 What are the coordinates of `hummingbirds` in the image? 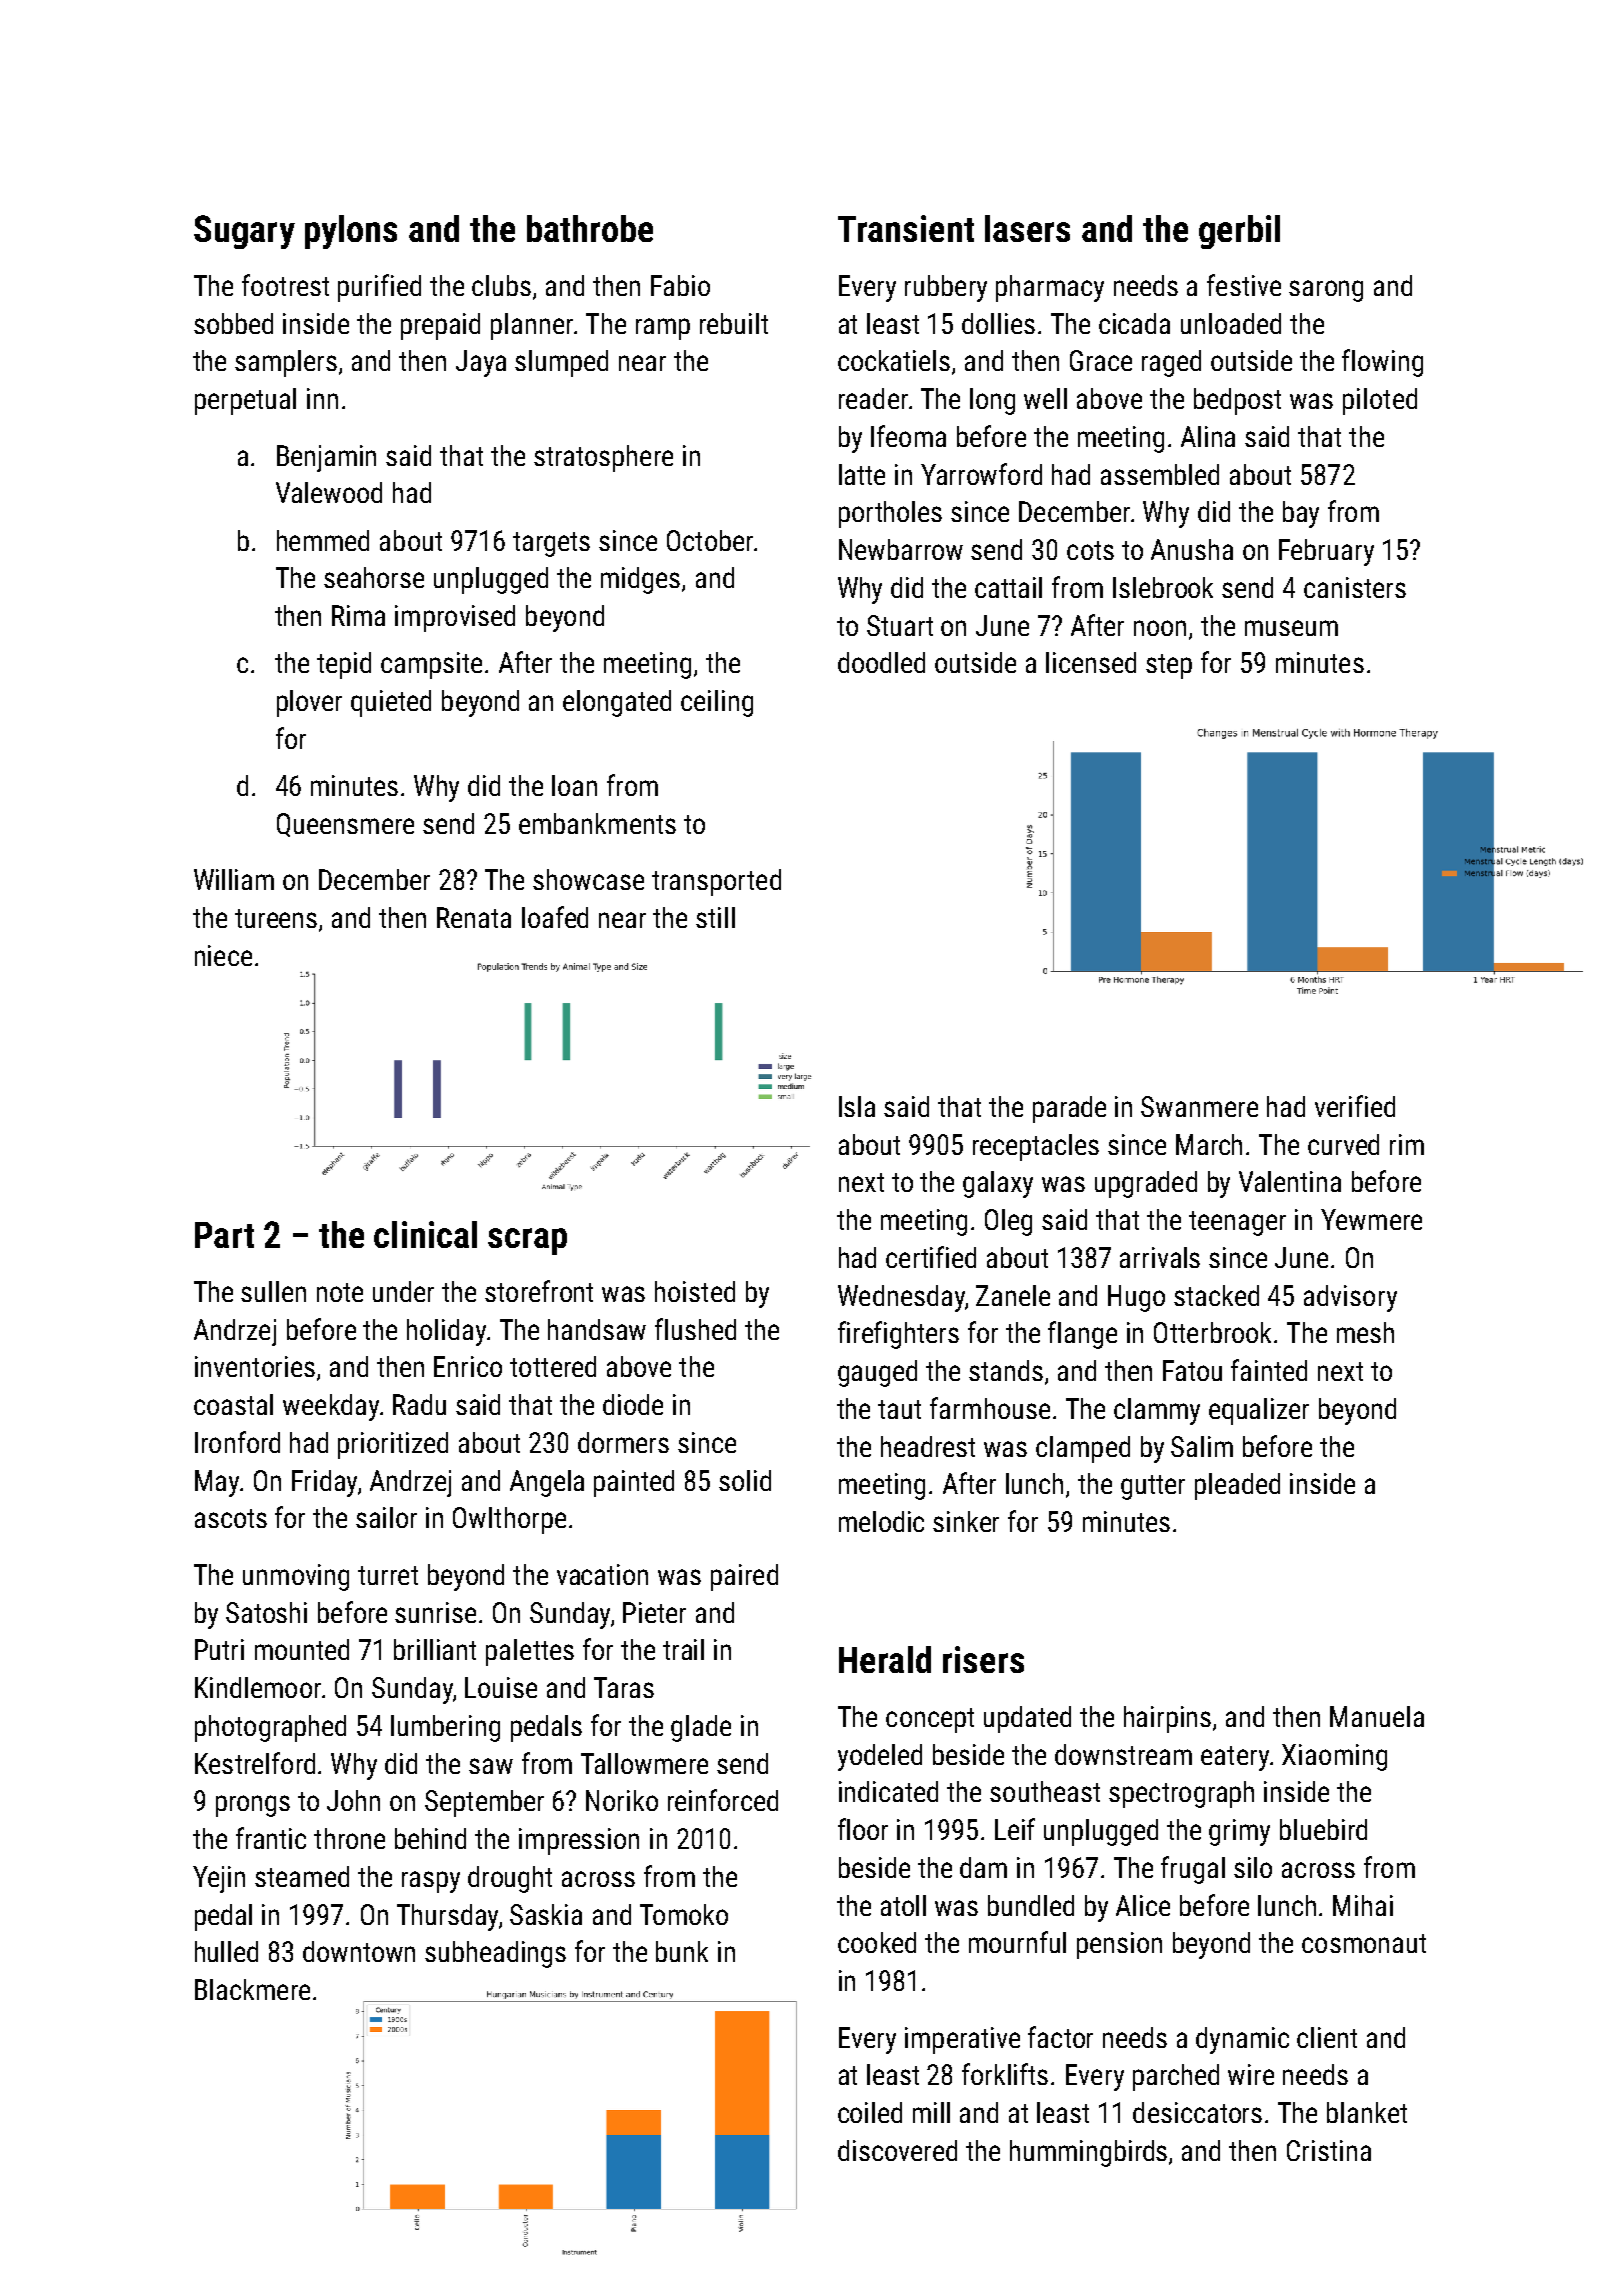 It's located at (1088, 2153).
